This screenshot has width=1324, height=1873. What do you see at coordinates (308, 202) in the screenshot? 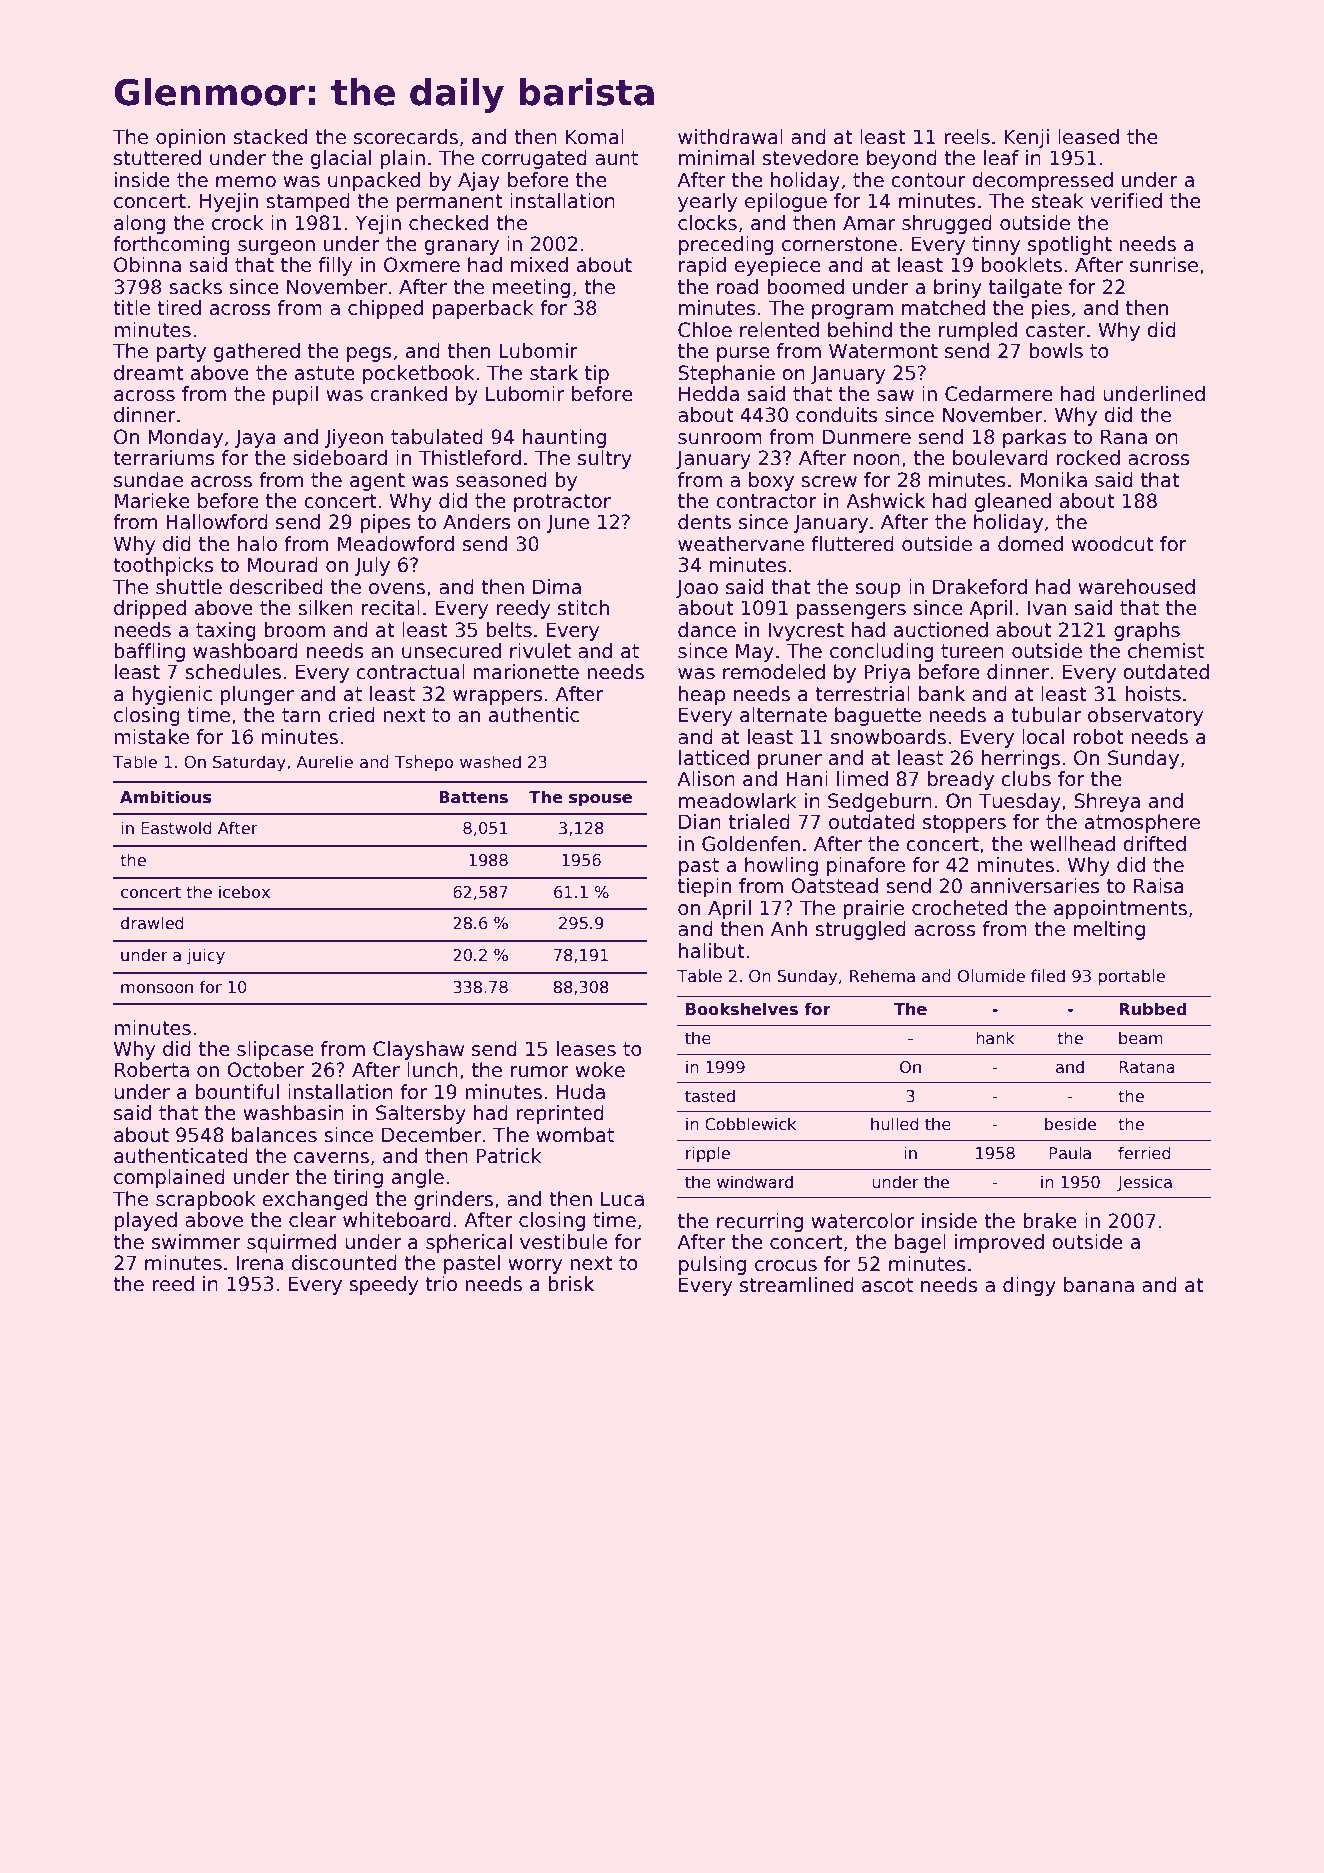
I see `stamped` at bounding box center [308, 202].
